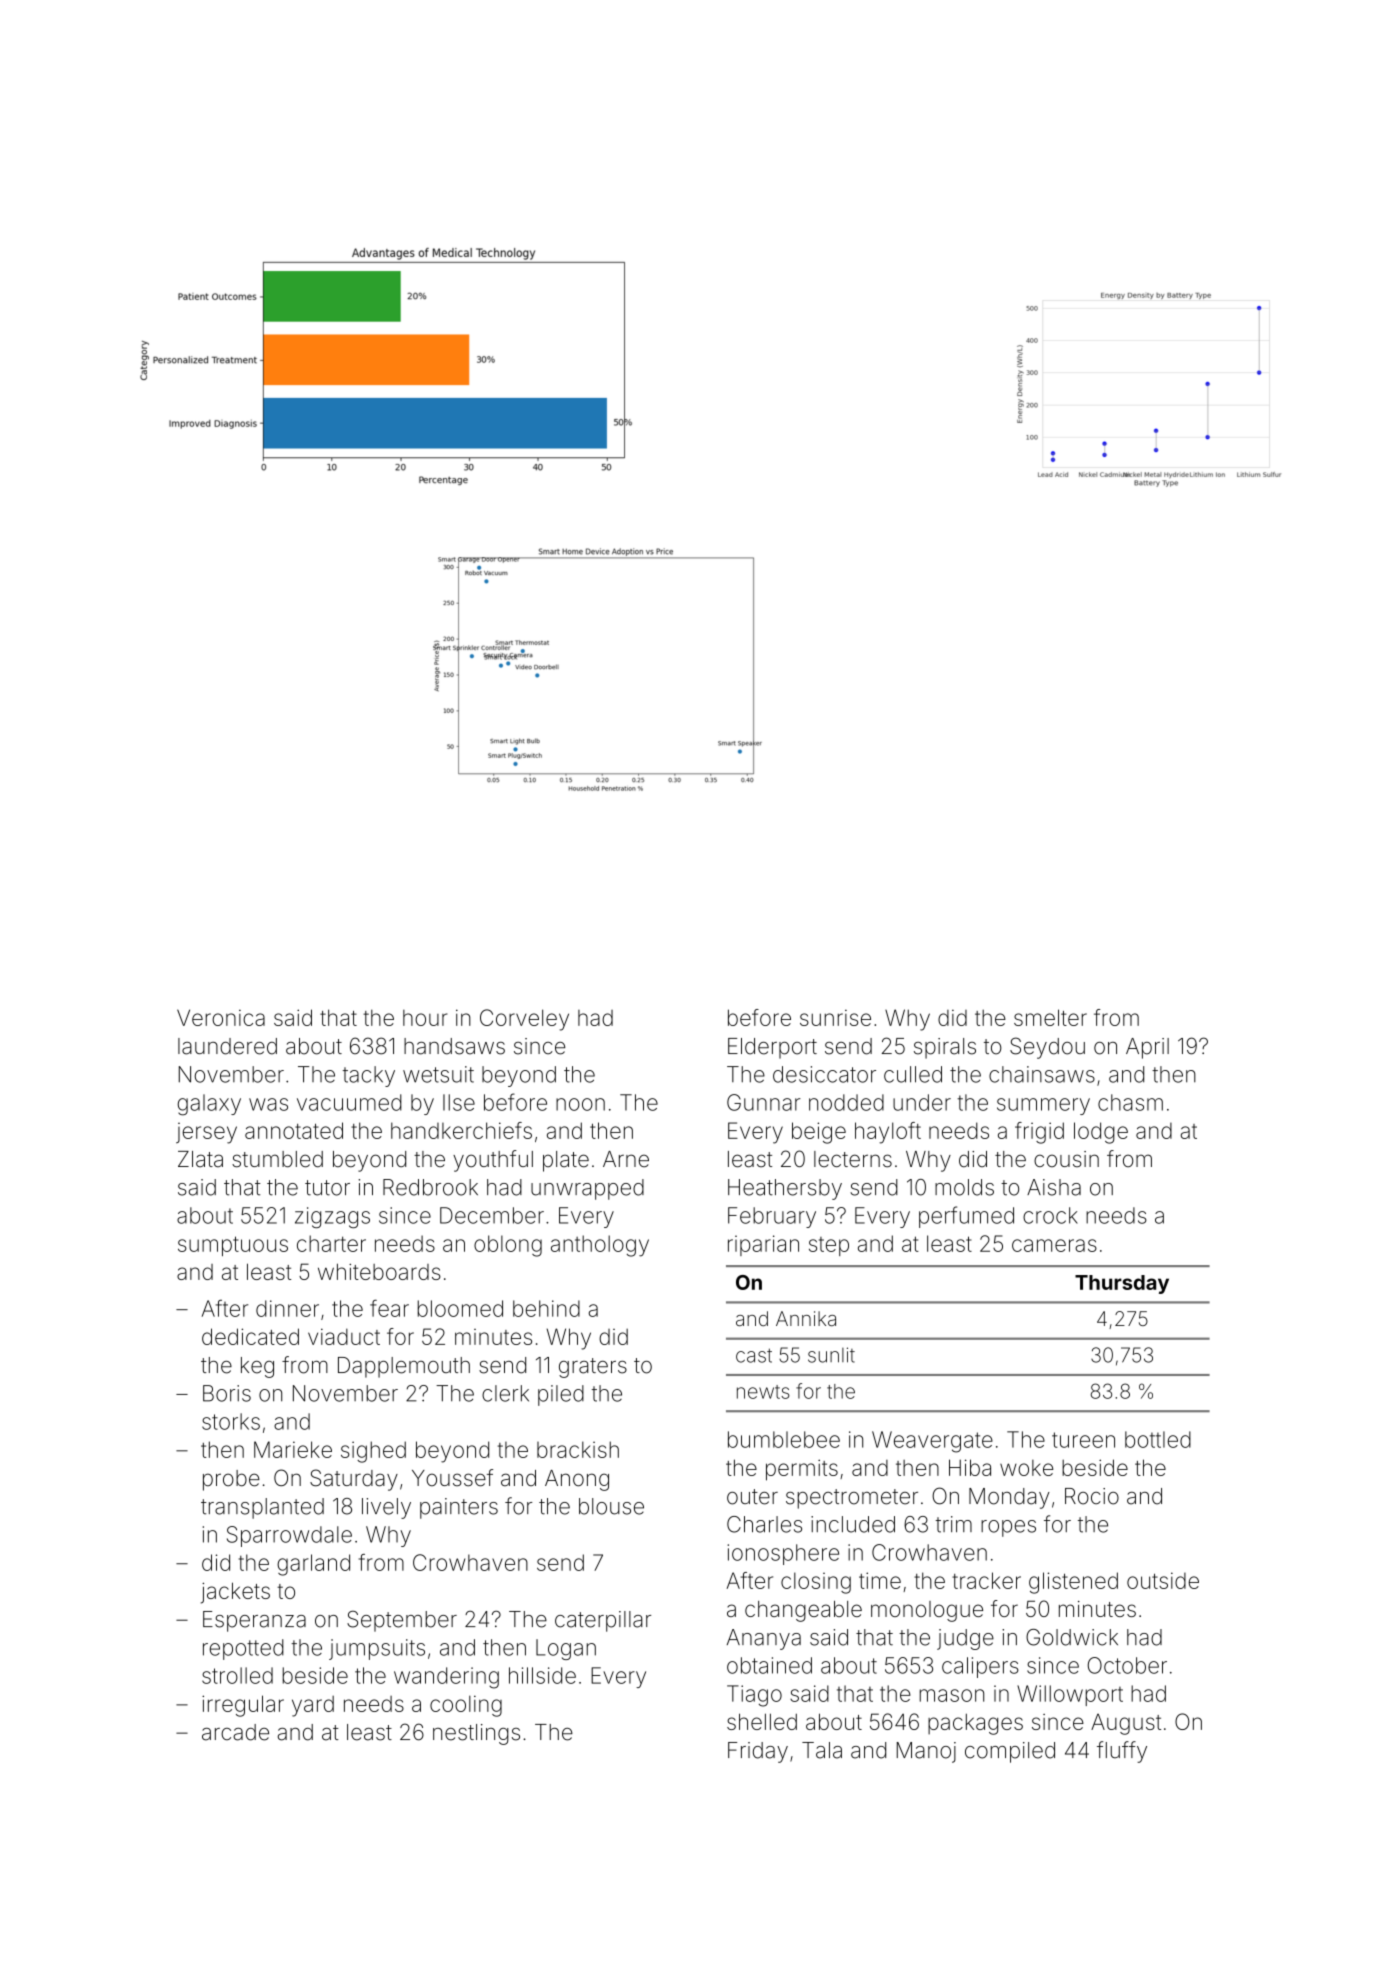  Describe the element at coordinates (227, 1393) in the screenshot. I see `Boris` at that location.
